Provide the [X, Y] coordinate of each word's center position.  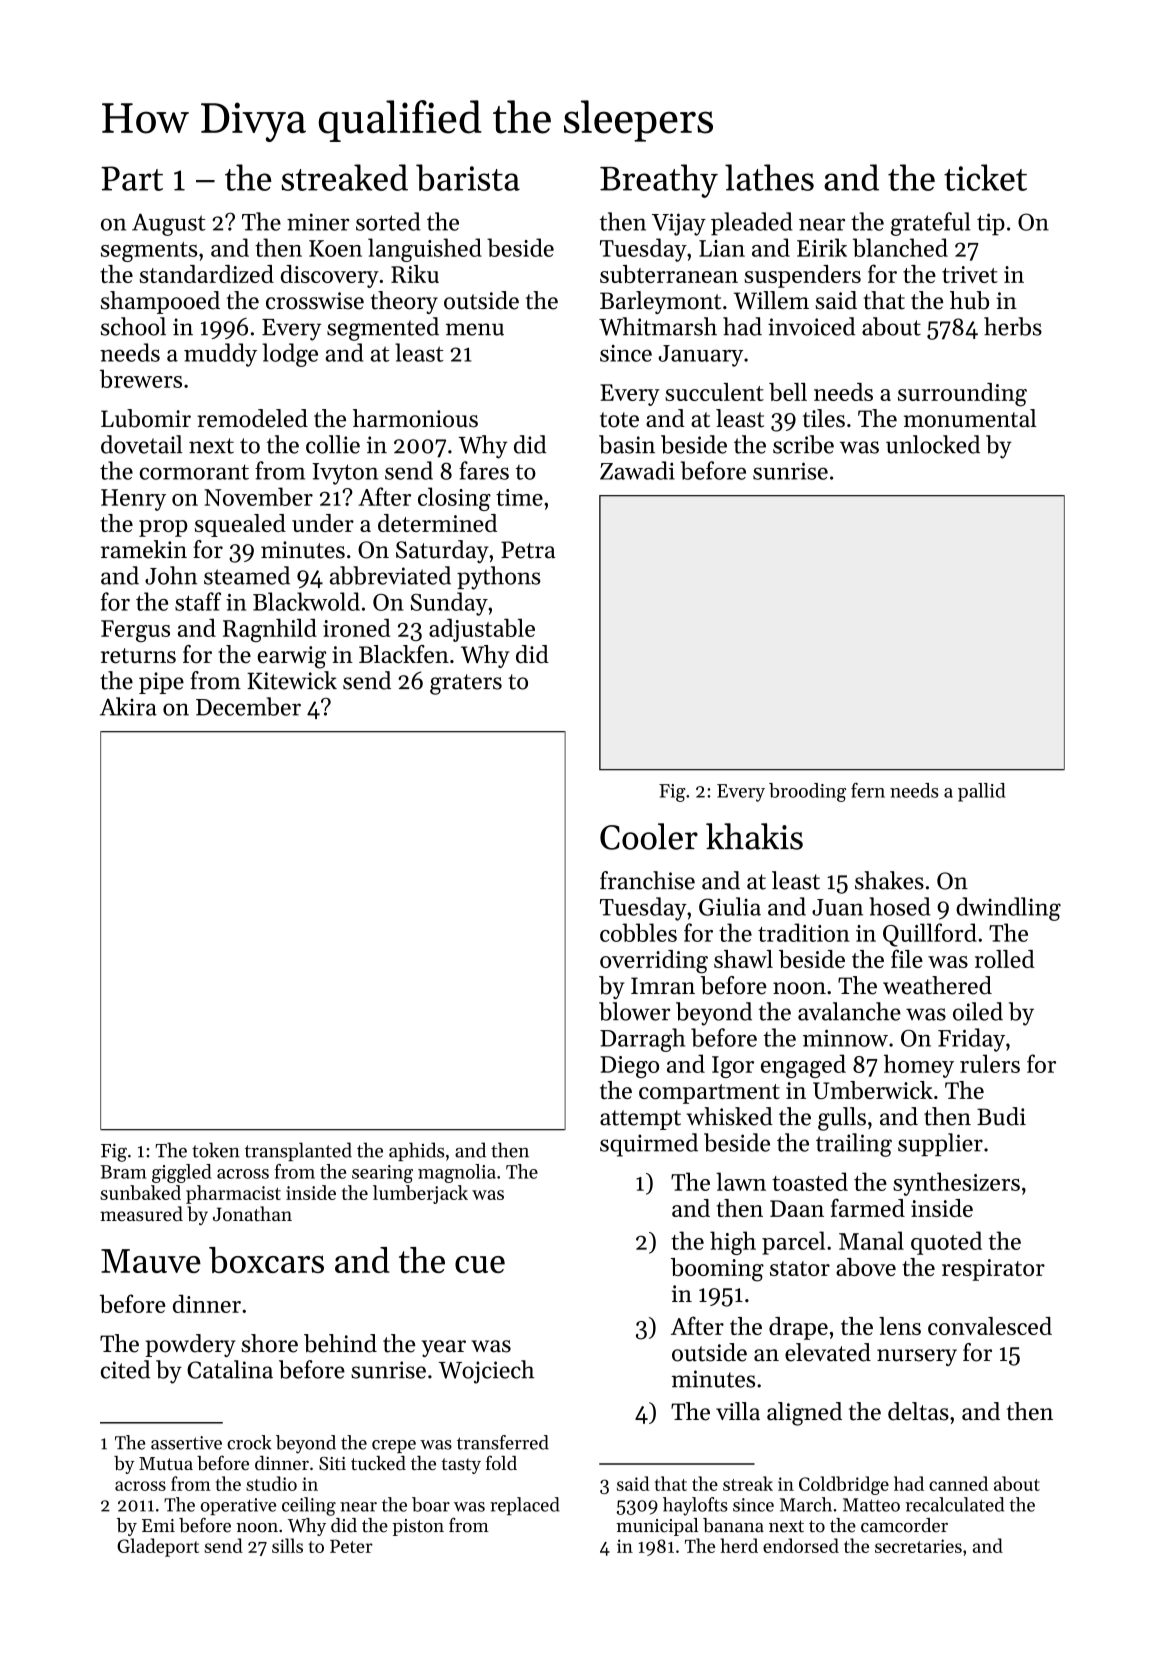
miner [318, 222]
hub [969, 300]
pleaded [752, 224]
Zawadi [637, 470]
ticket [985, 177]
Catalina [230, 1369]
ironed [357, 627]
